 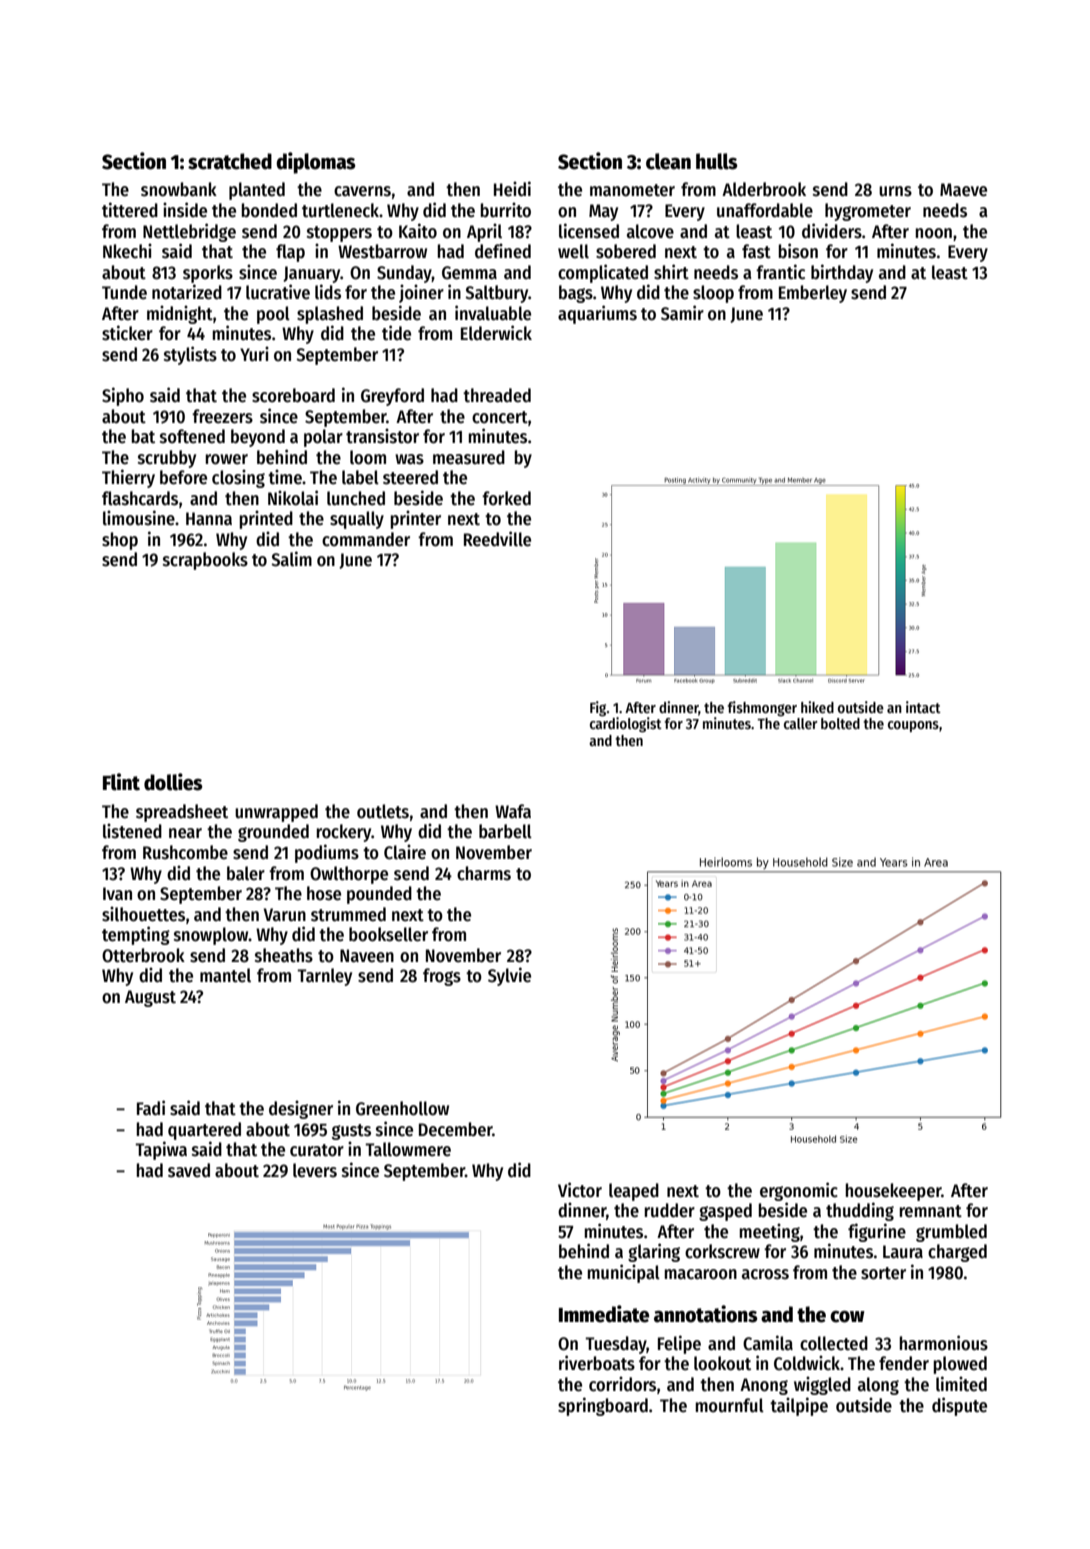 I want to click on shop, so click(x=120, y=541).
